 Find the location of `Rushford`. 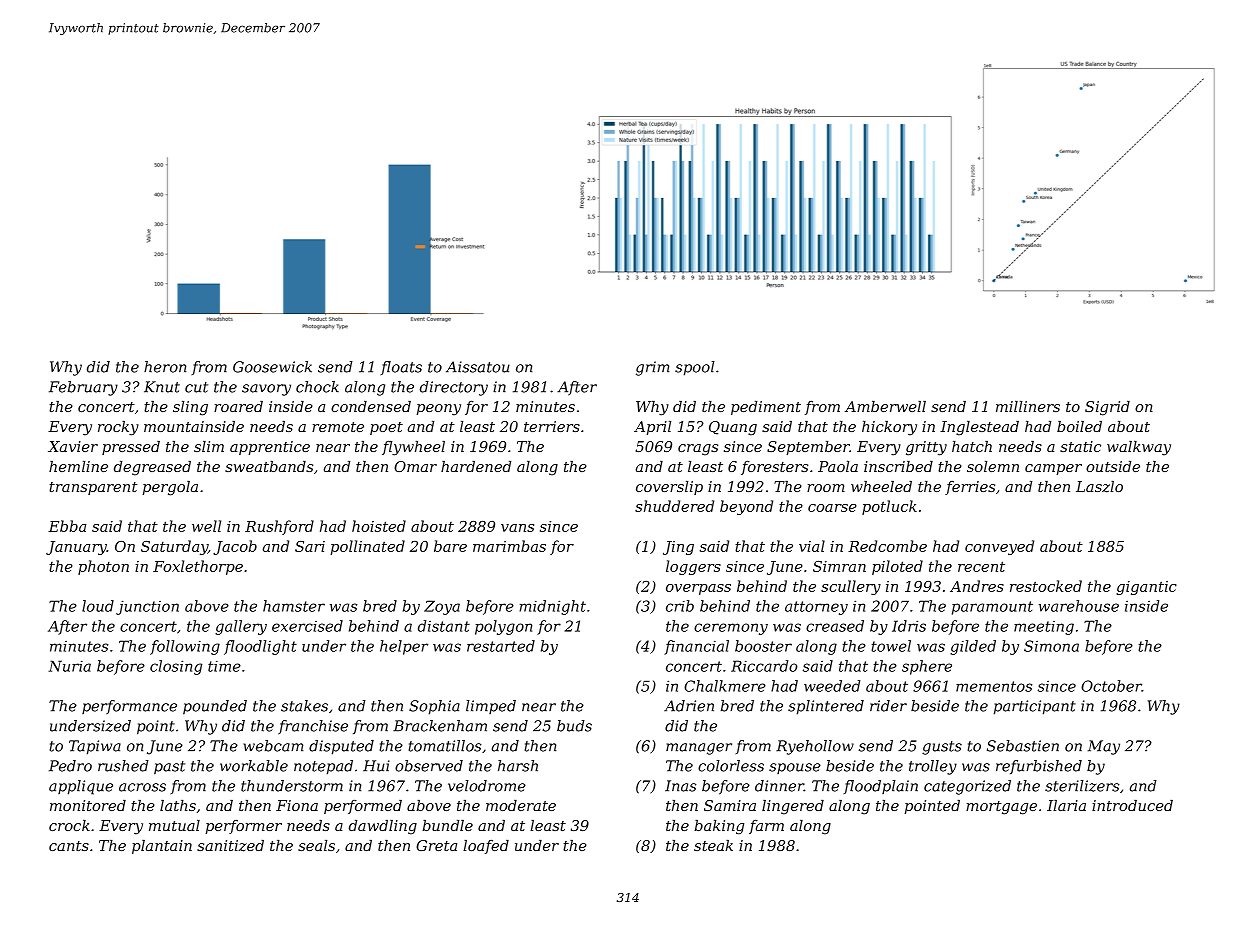

Rushford is located at coordinates (279, 527).
